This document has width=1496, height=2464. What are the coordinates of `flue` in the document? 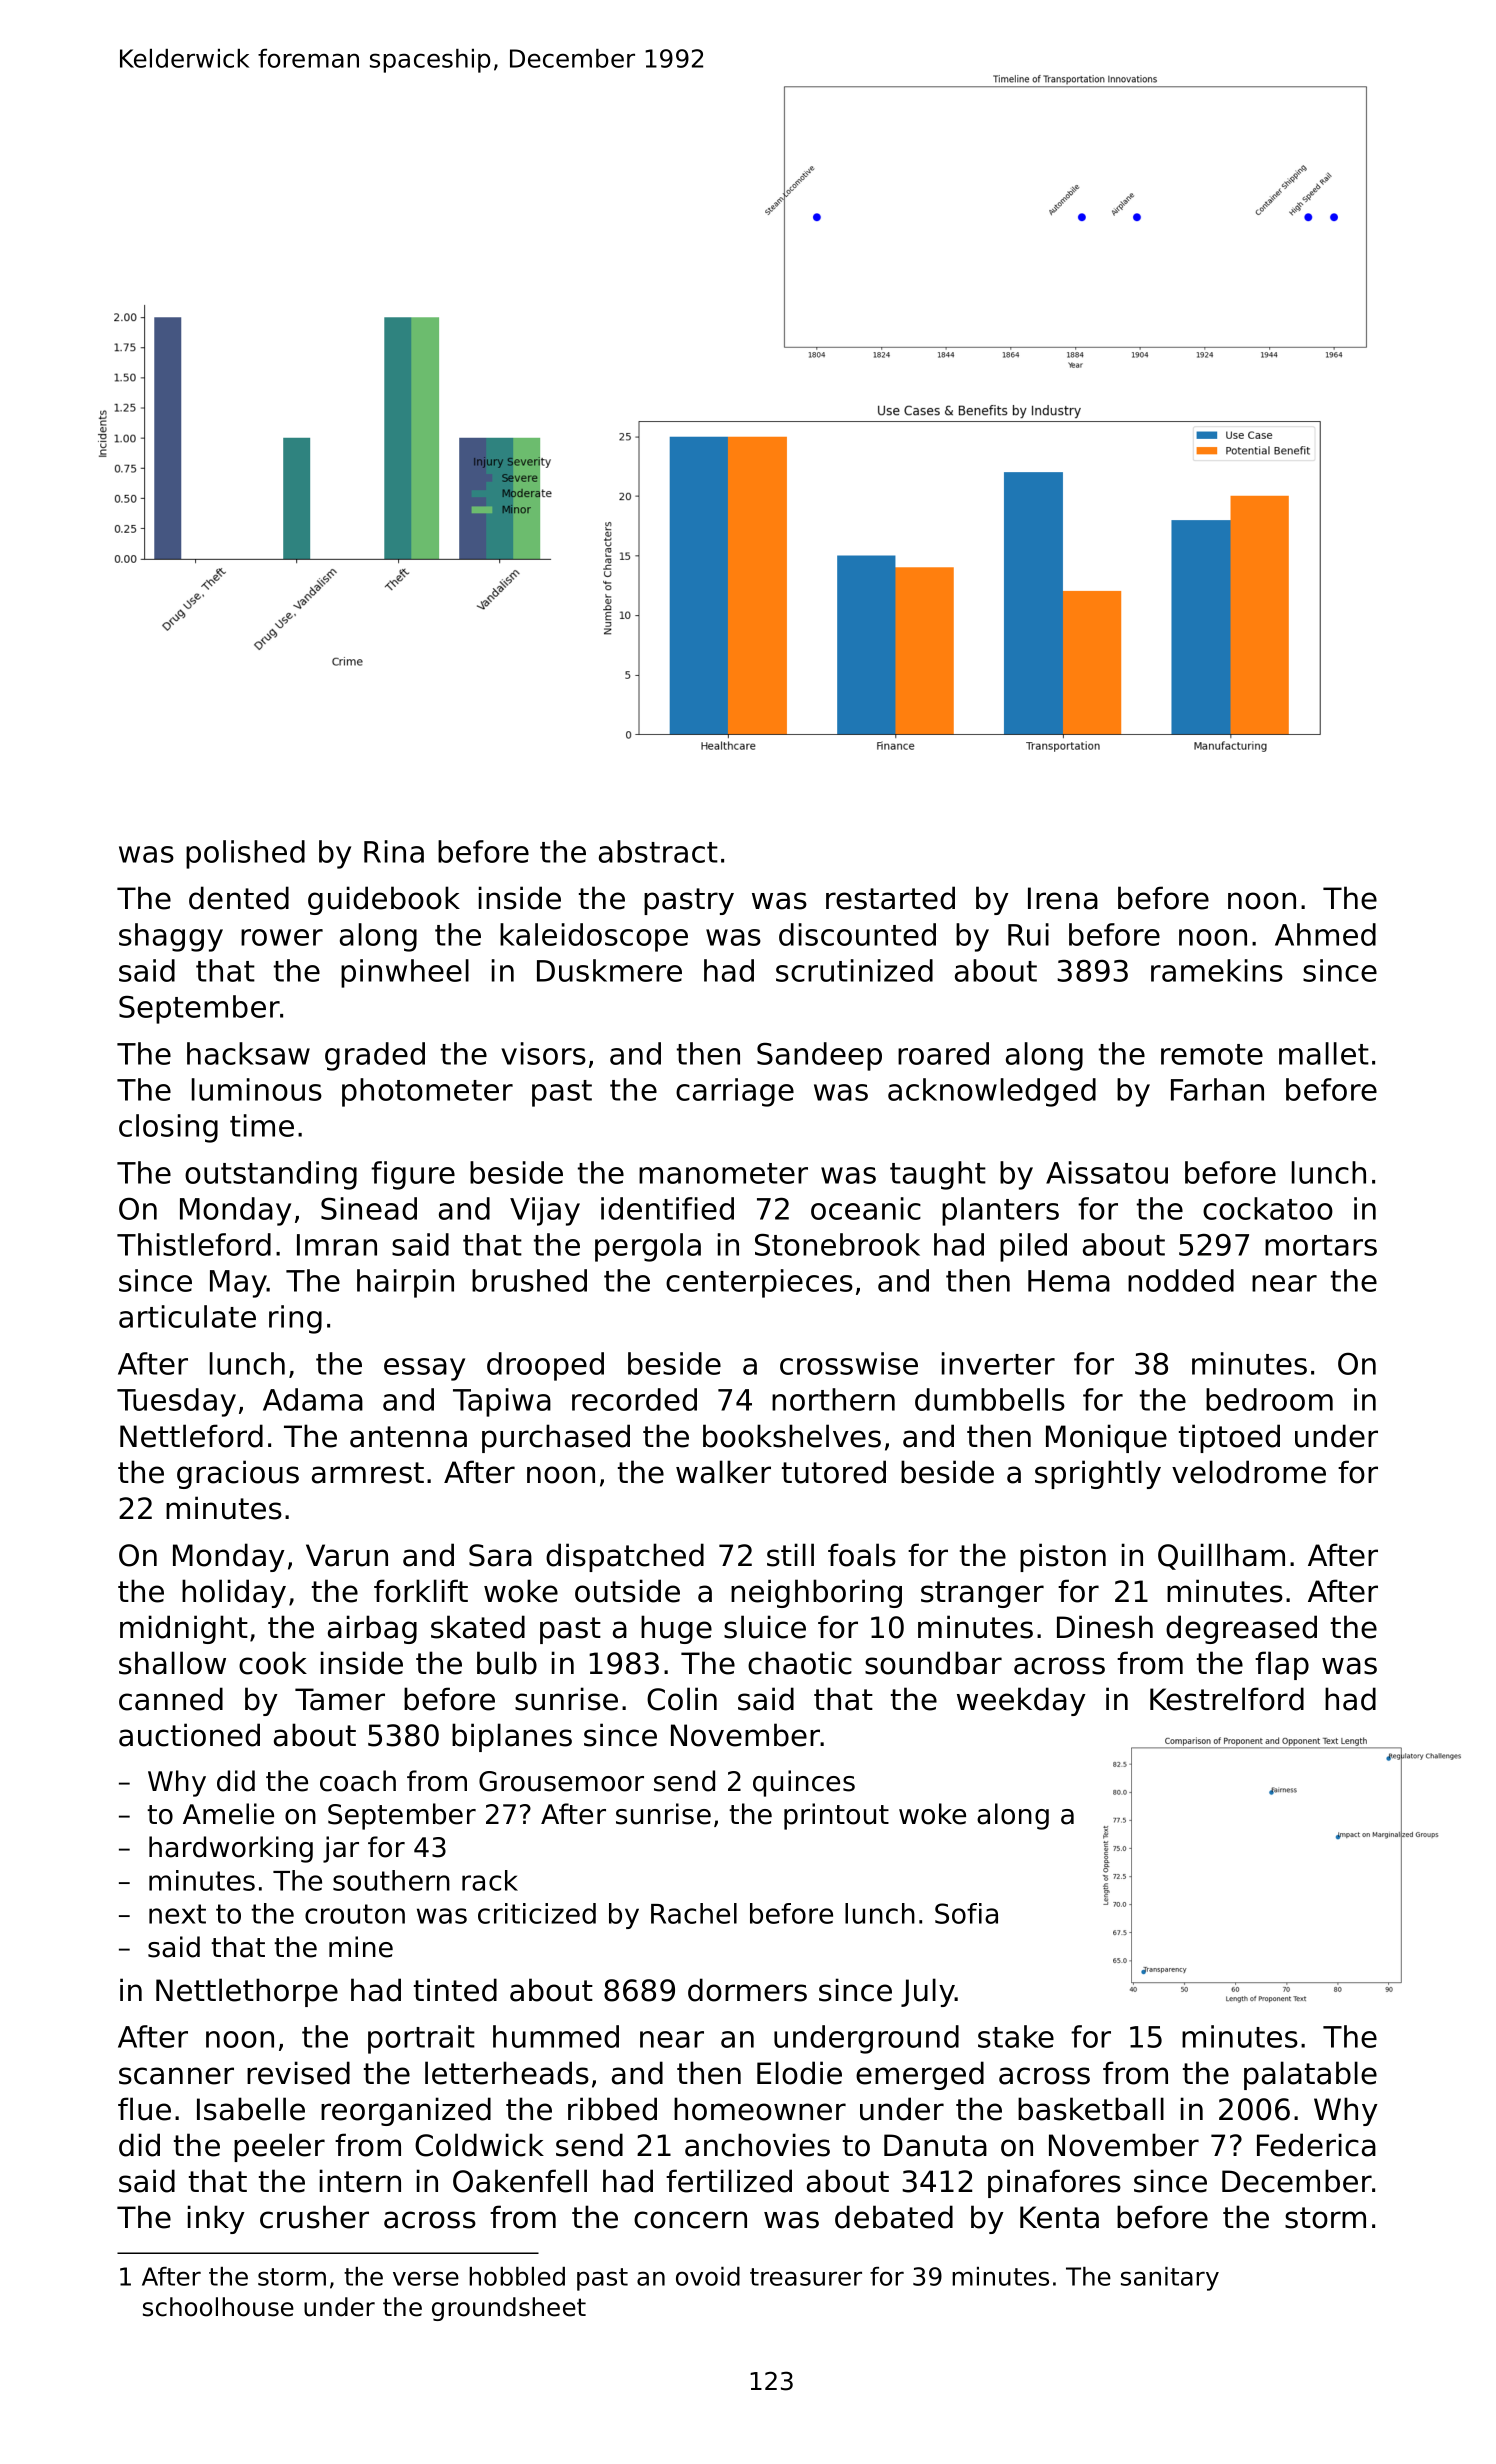 It's located at (144, 2109).
